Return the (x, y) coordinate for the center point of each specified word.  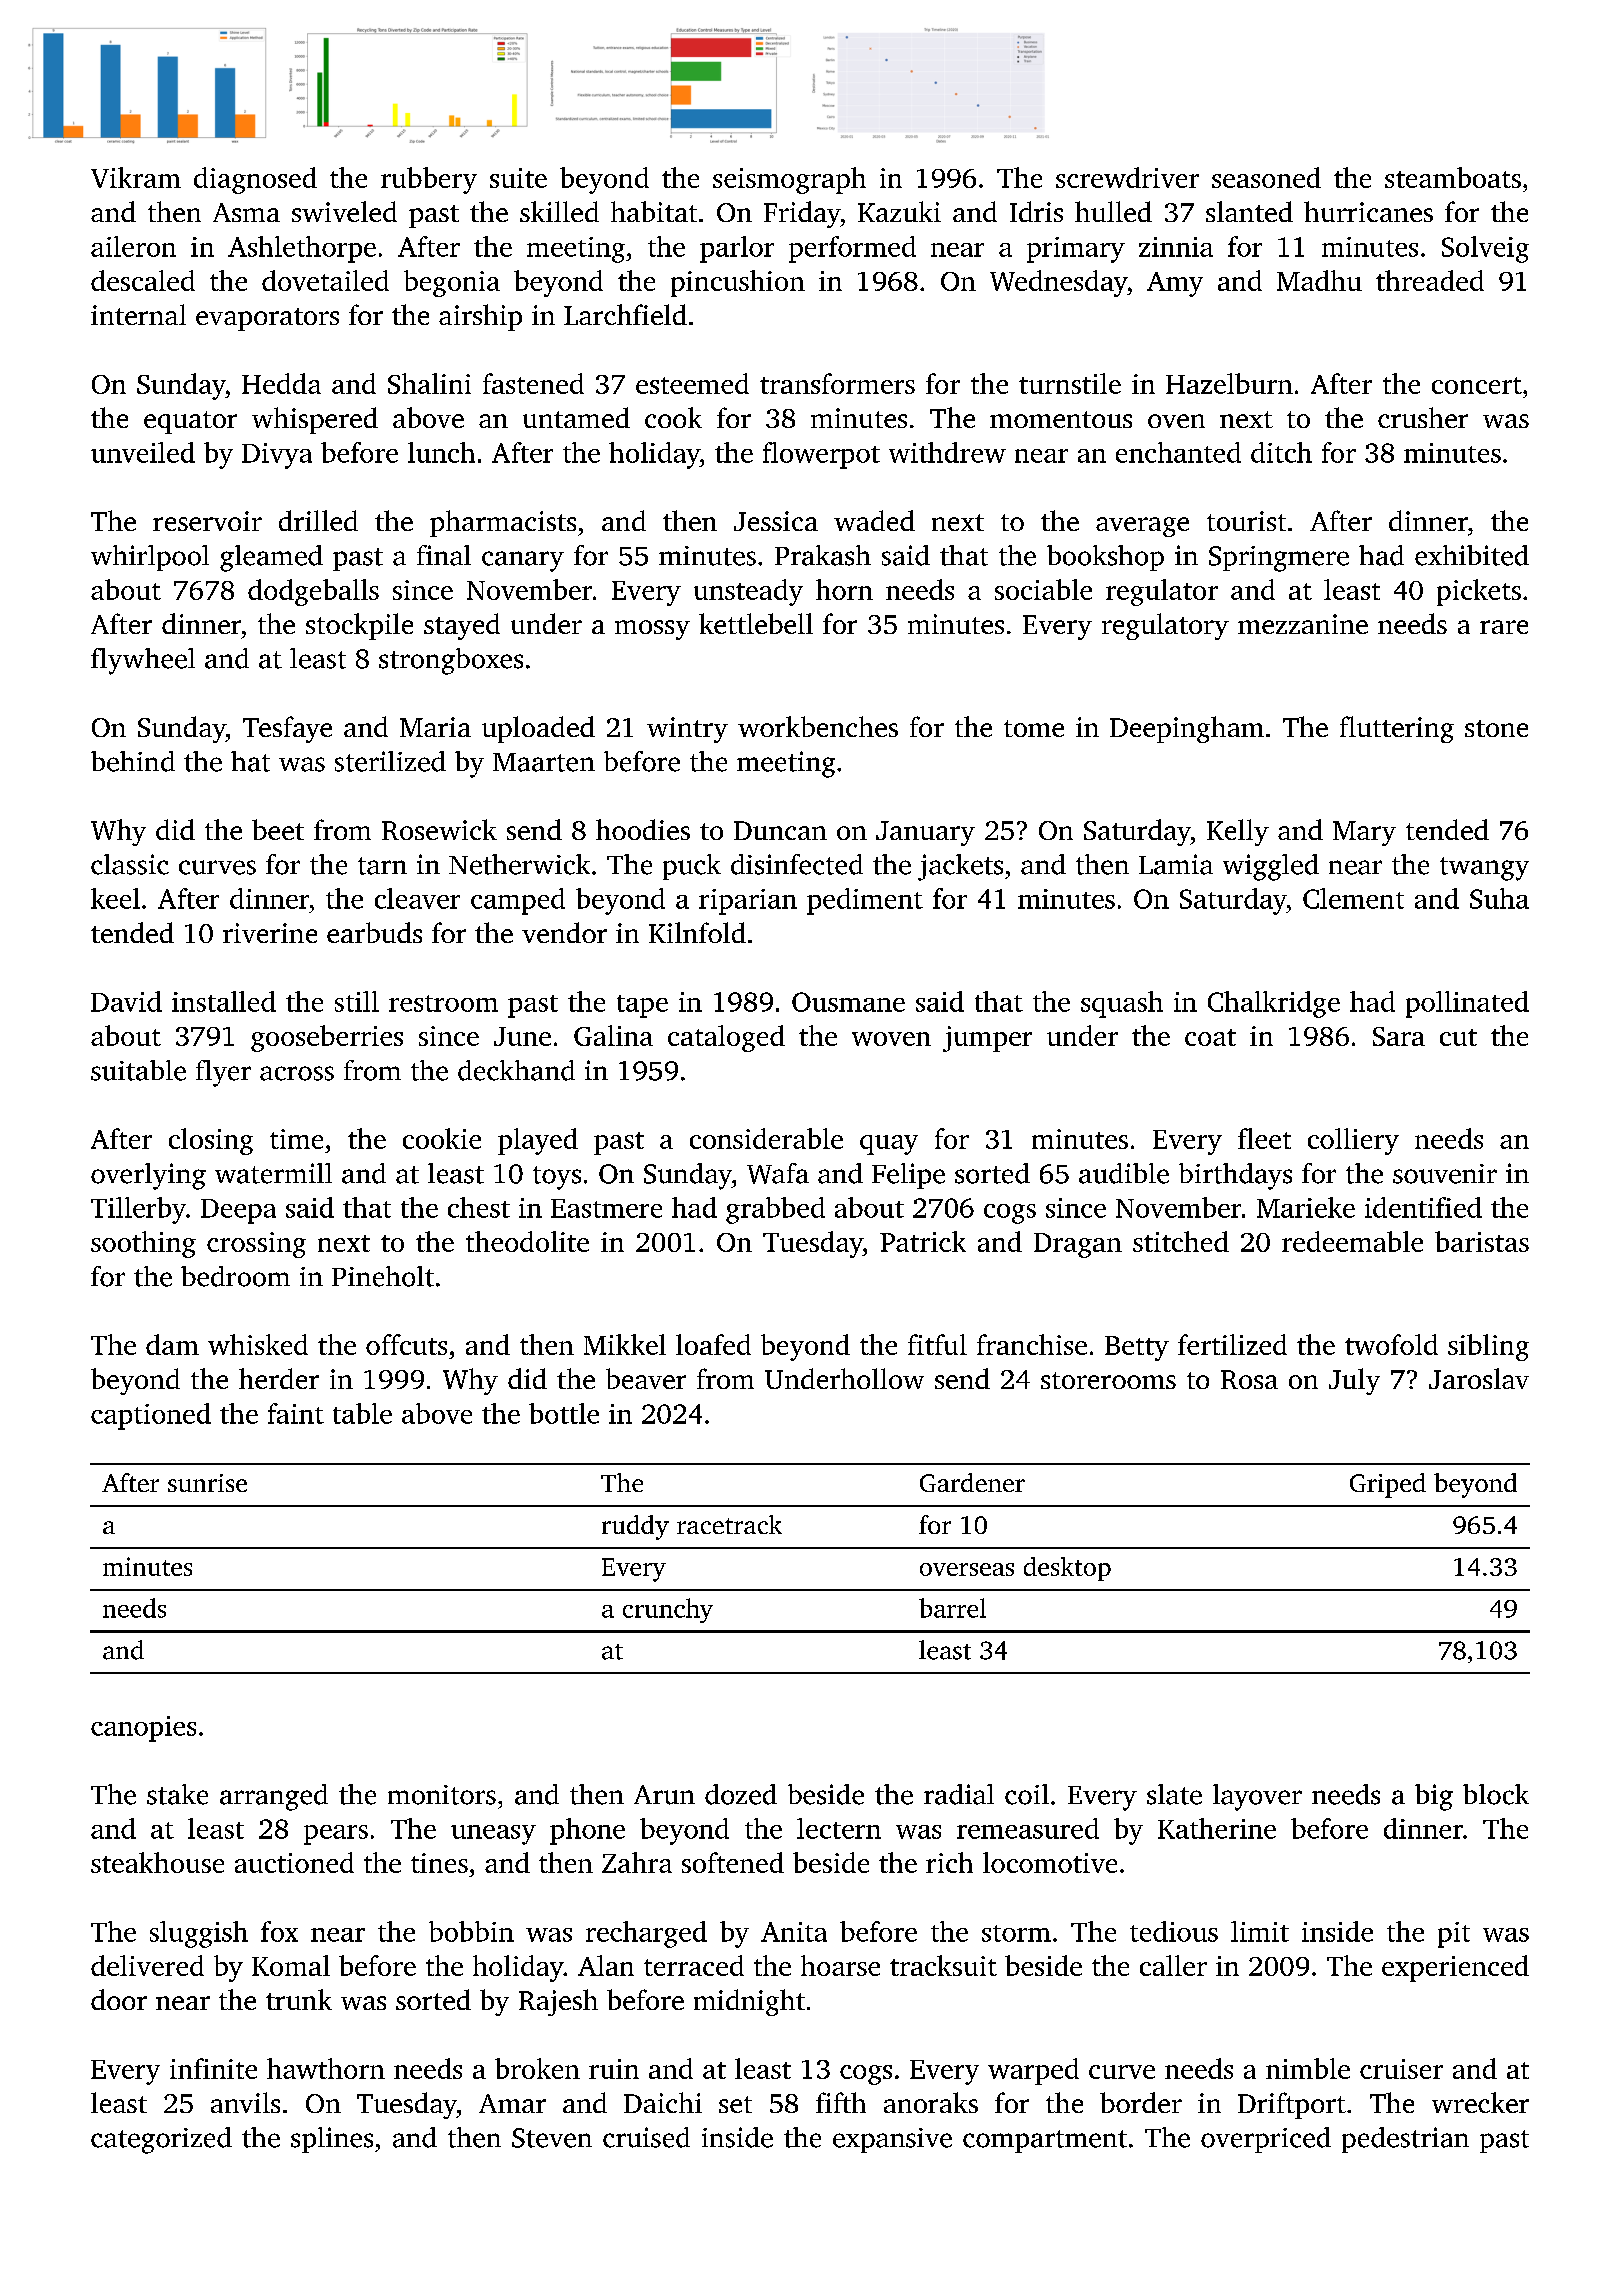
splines (332, 2140)
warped (1033, 2071)
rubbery (429, 180)
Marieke (1306, 1207)
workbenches (818, 726)
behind (133, 761)
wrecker (1480, 2102)
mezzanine (1303, 624)
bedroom (235, 1276)
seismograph (789, 180)
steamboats (1453, 177)
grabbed (775, 1210)
